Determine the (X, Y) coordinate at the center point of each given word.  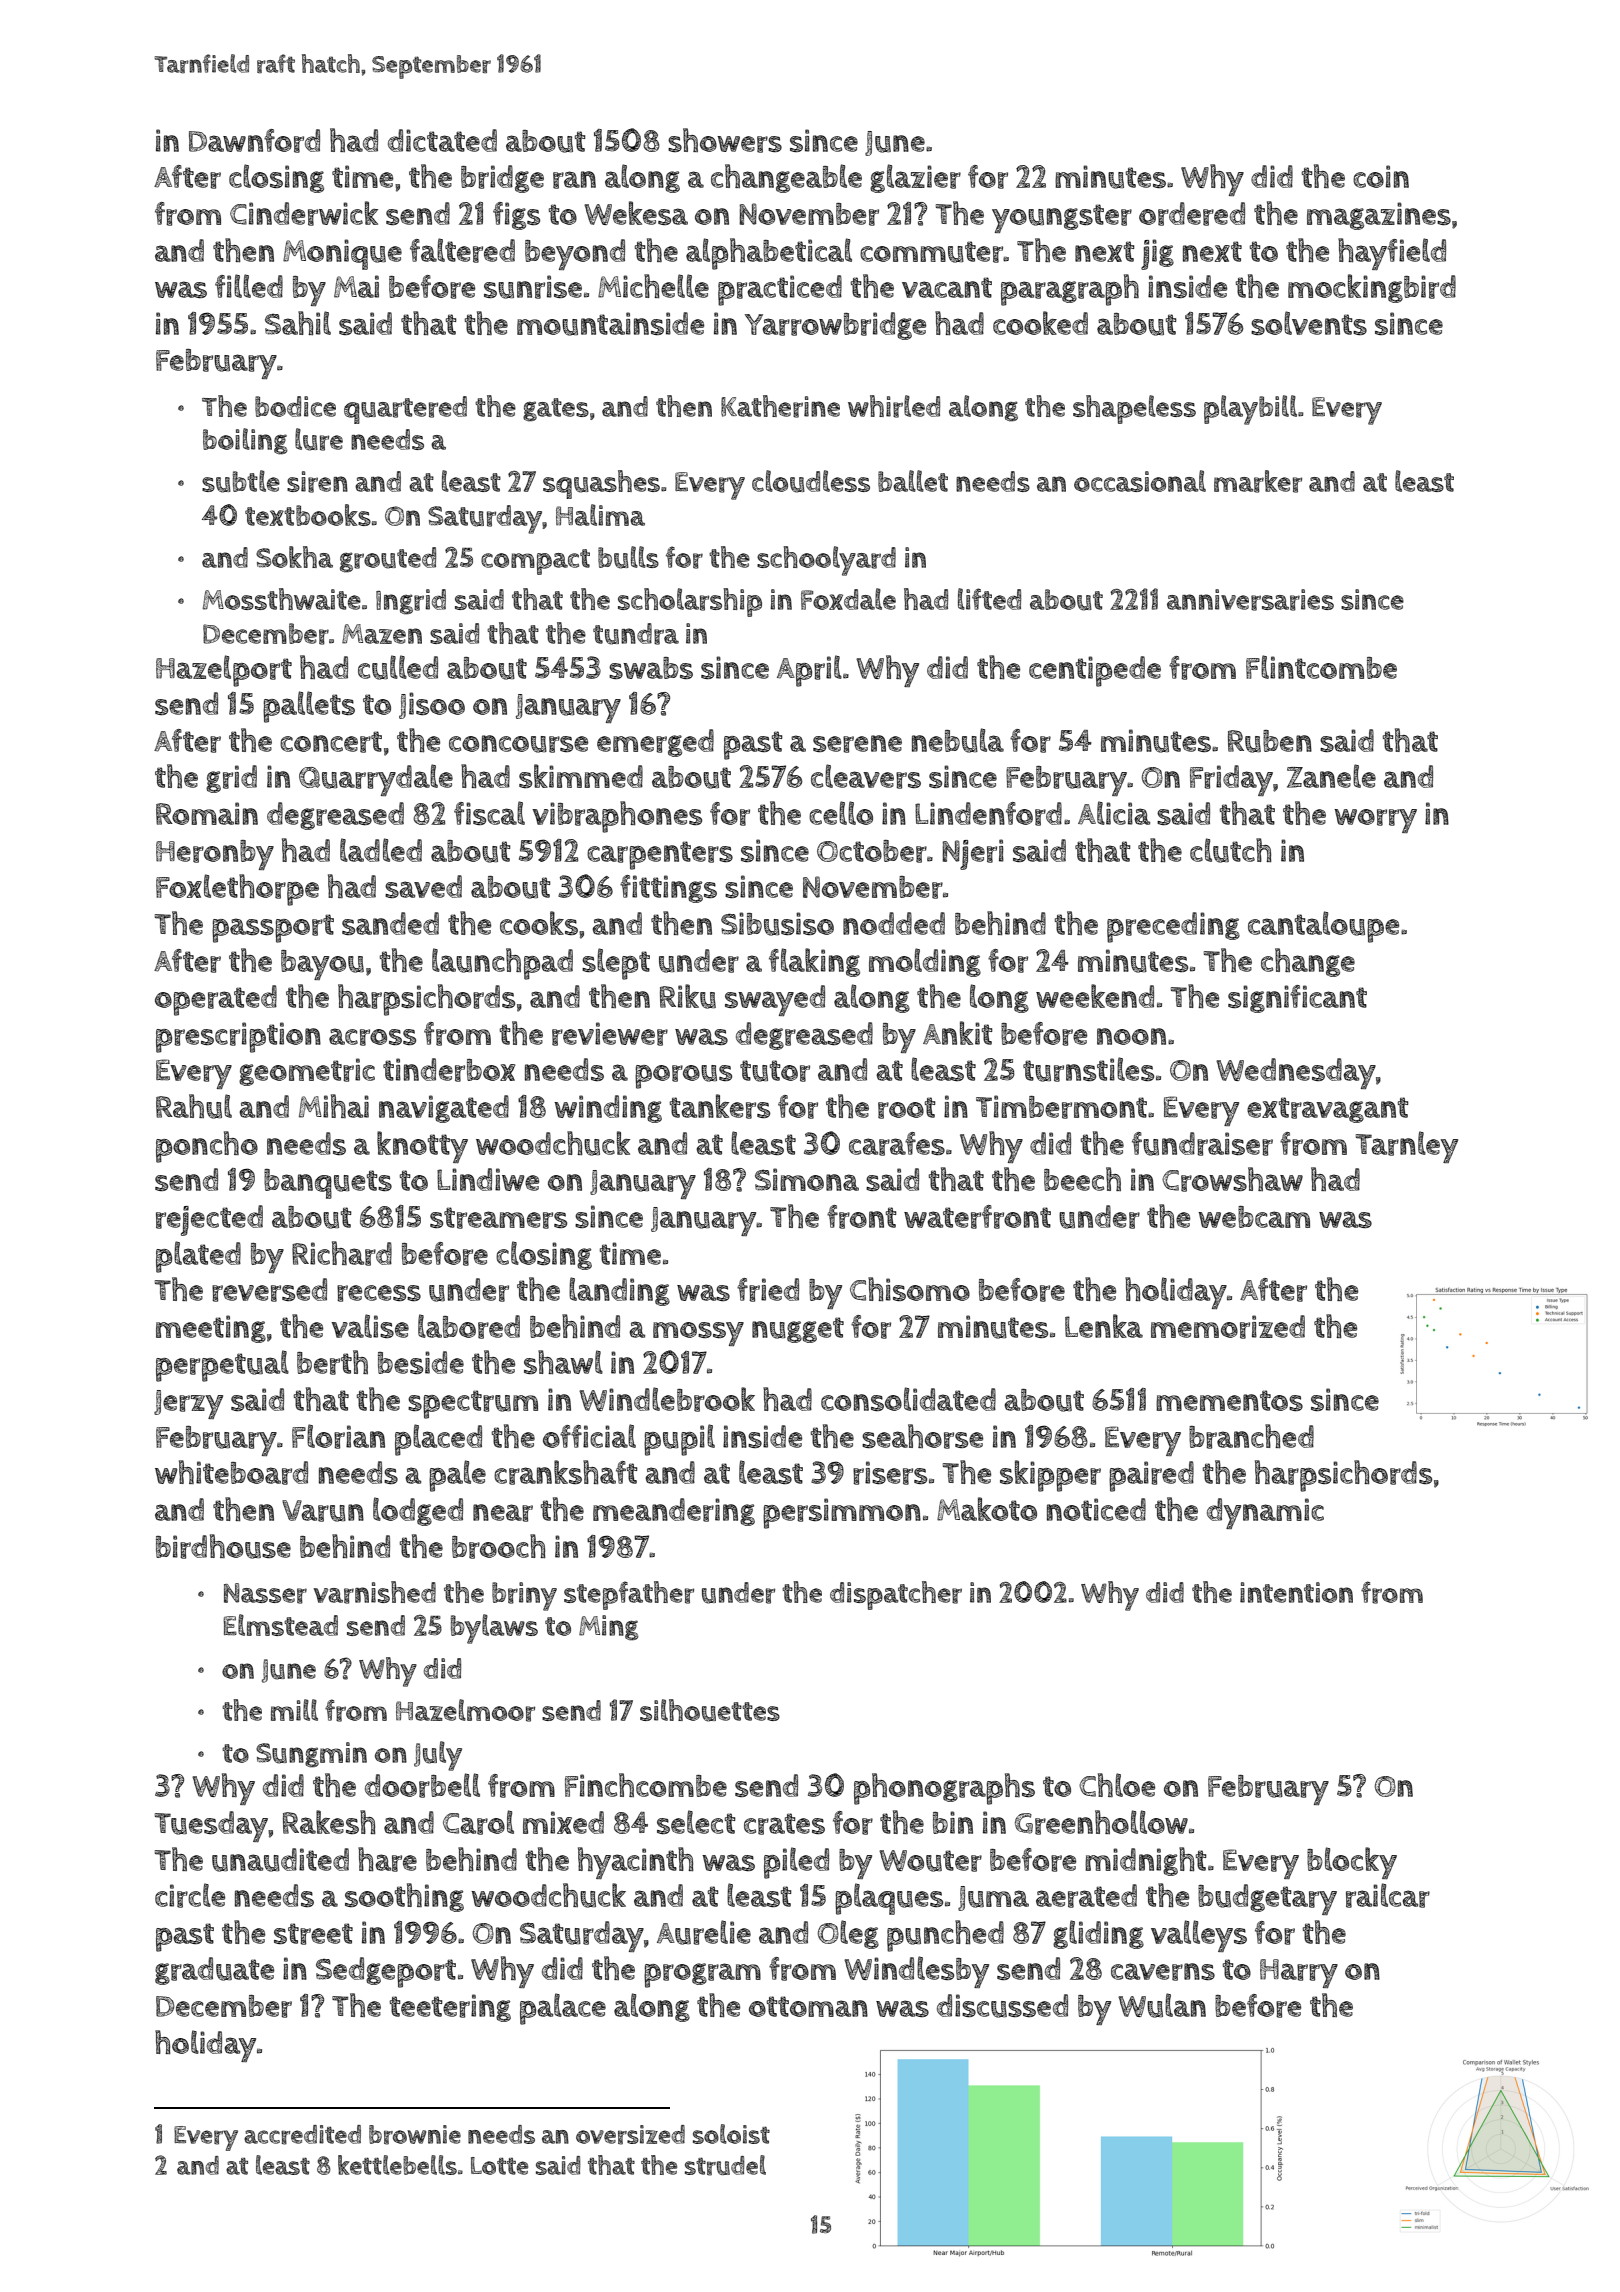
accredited (302, 2135)
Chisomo (910, 1289)
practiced (780, 290)
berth (332, 1362)
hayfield (1392, 254)
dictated (442, 140)
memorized (1228, 1327)
